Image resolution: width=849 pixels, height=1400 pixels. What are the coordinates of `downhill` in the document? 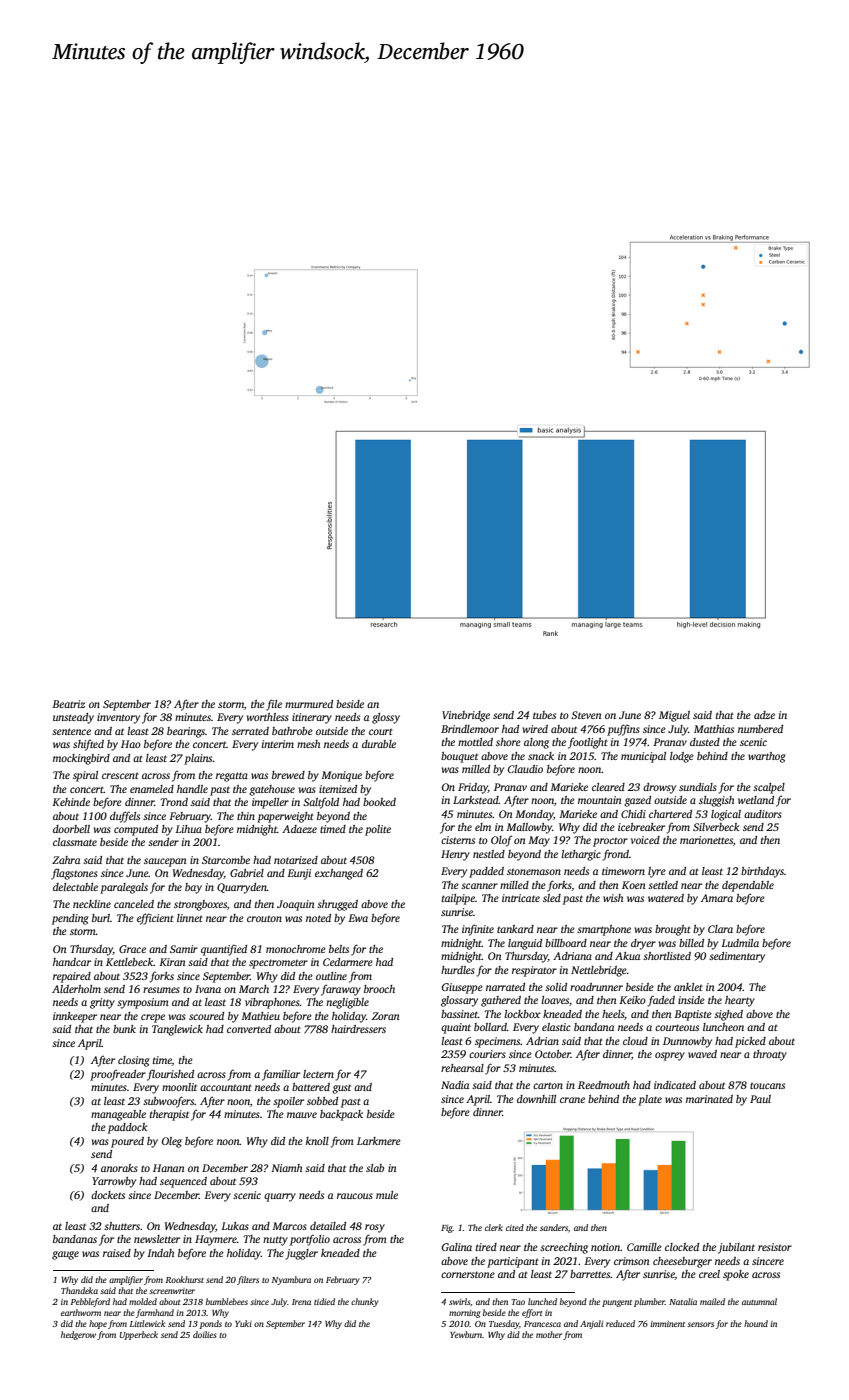 It's located at (536, 1099).
